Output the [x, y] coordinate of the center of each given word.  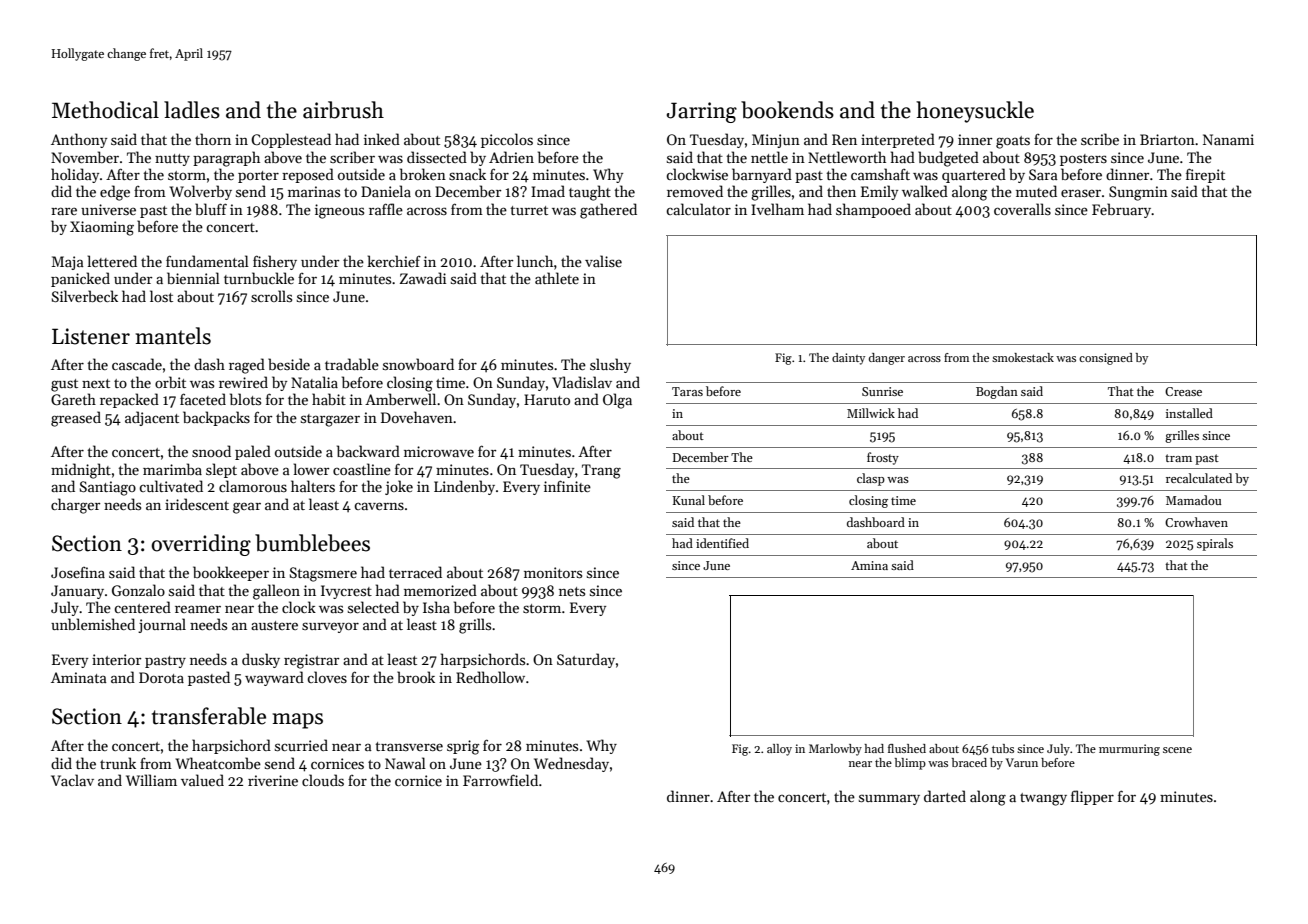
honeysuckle [975, 112]
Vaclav [72, 780]
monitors [553, 572]
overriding [201, 545]
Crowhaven [1196, 522]
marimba [172, 469]
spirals [1215, 544]
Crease [1183, 391]
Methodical [105, 110]
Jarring [702, 112]
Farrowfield [500, 780]
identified [722, 543]
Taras [687, 391]
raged [247, 366]
